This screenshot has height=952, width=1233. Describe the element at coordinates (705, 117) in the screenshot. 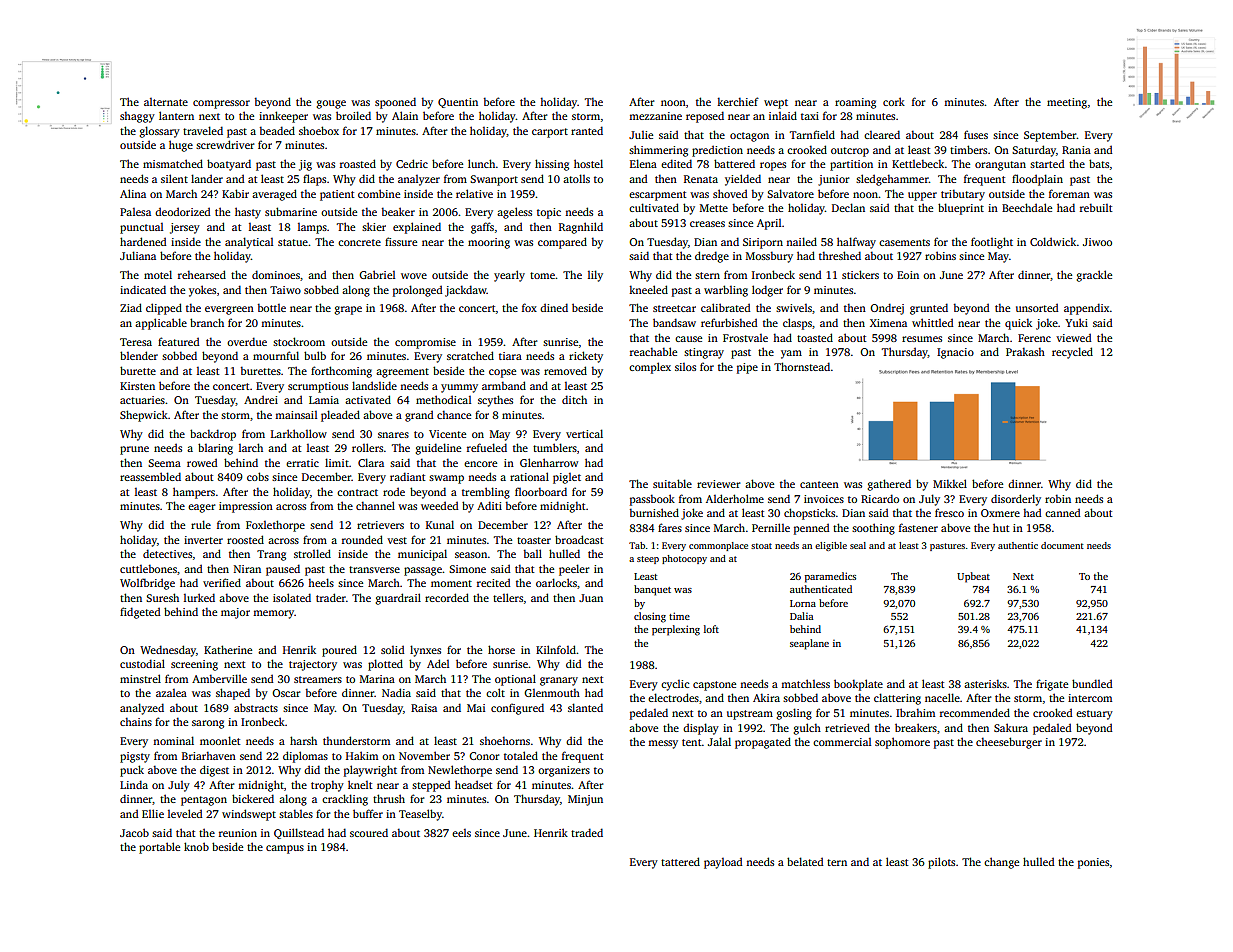

I see `reposed` at that location.
